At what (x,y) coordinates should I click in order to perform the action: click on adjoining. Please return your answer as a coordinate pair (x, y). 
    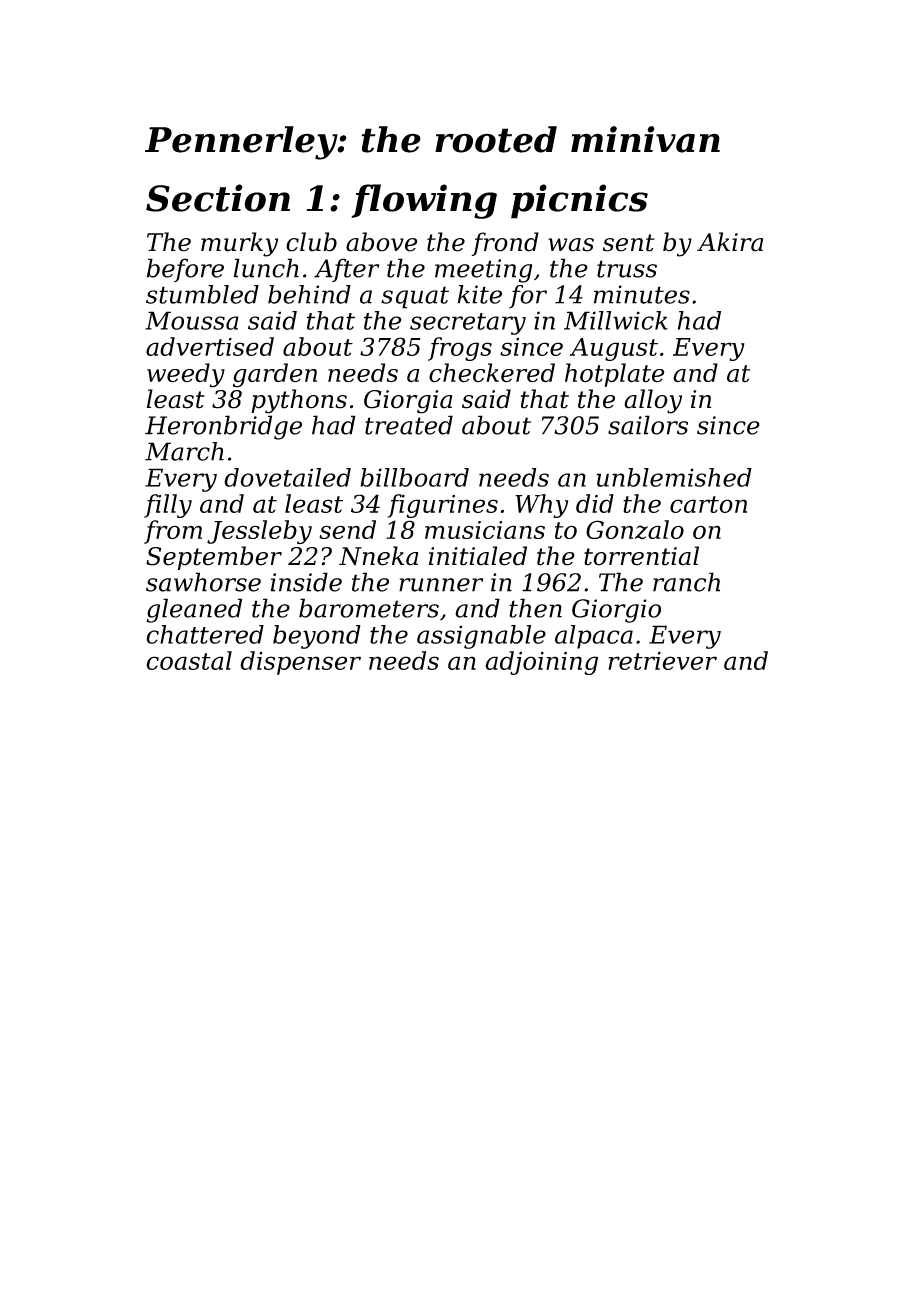
    Looking at the image, I should click on (541, 663).
